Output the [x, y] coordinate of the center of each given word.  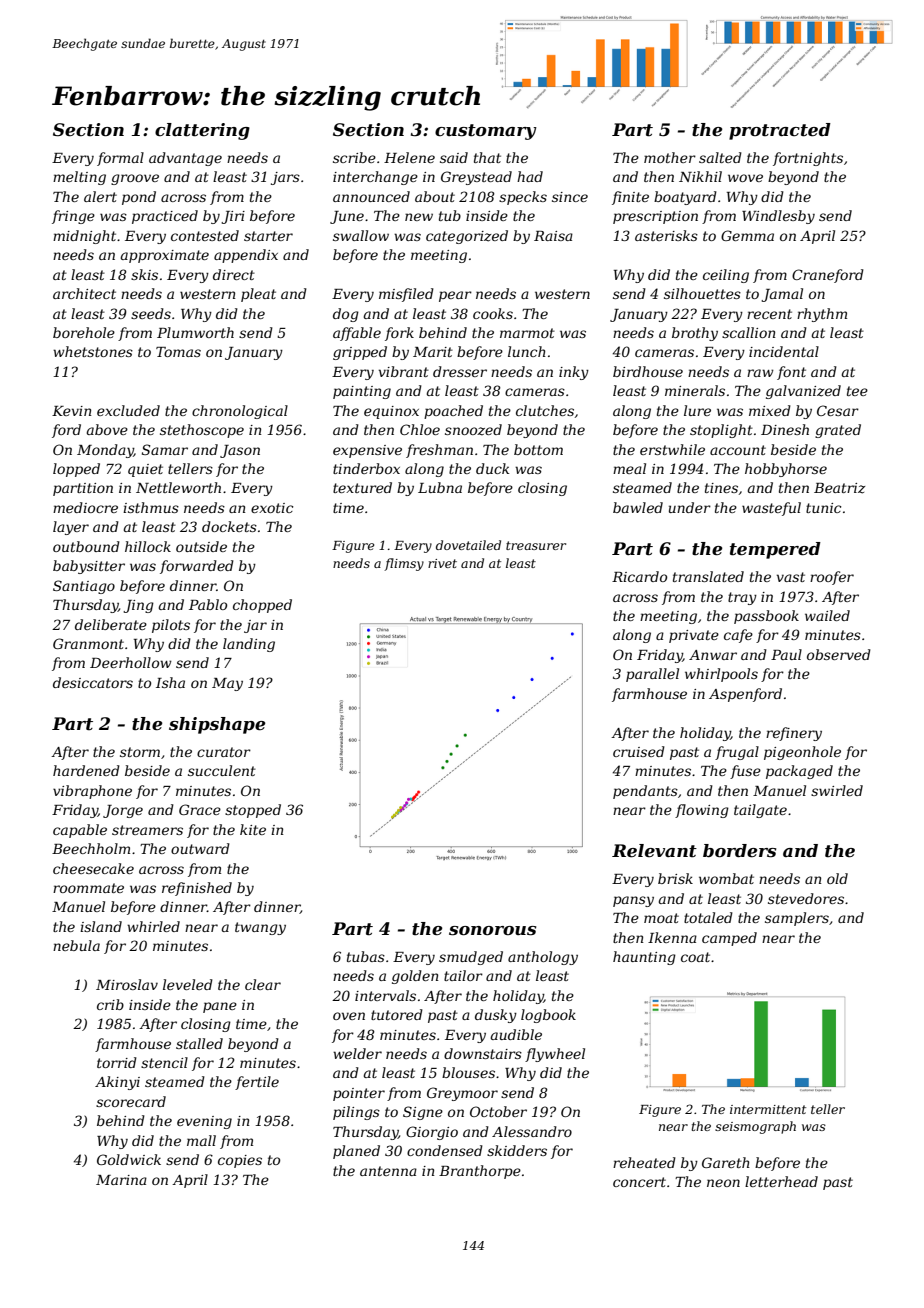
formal [120, 159]
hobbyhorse [786, 470]
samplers [797, 919]
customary [486, 132]
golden [415, 977]
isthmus [151, 507]
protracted [780, 131]
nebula [76, 945]
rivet [442, 563]
